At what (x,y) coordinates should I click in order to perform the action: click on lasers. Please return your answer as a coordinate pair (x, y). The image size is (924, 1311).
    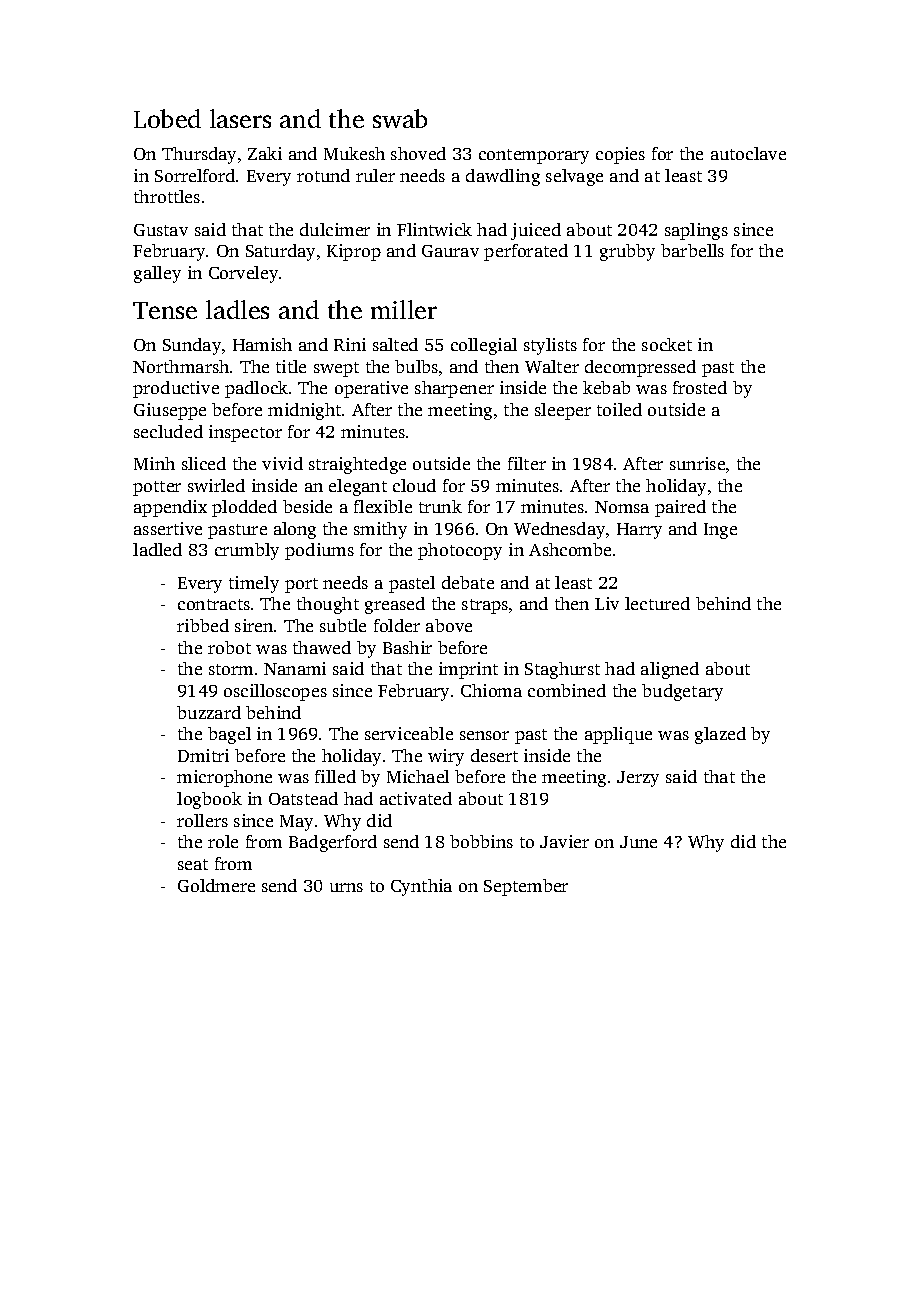
    Looking at the image, I should click on (240, 118).
